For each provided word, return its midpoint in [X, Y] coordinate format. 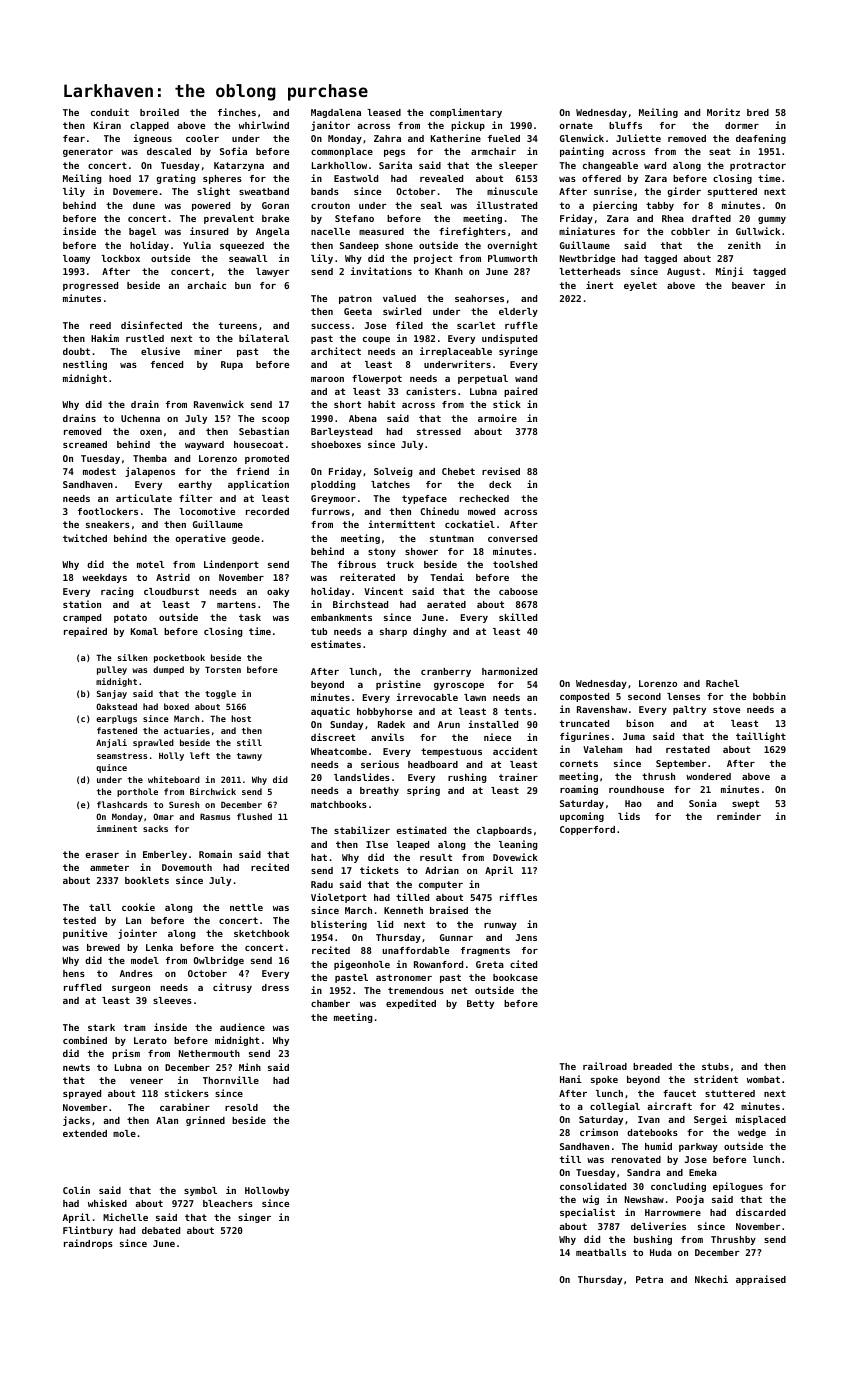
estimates [336, 644]
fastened [117, 730]
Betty [480, 1004]
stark [101, 1027]
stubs [715, 1066]
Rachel [722, 683]
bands [325, 191]
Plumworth [512, 258]
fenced [167, 364]
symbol [200, 1191]
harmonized [509, 671]
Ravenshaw [602, 709]
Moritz [723, 112]
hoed [120, 178]
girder [684, 192]
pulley [112, 670]
